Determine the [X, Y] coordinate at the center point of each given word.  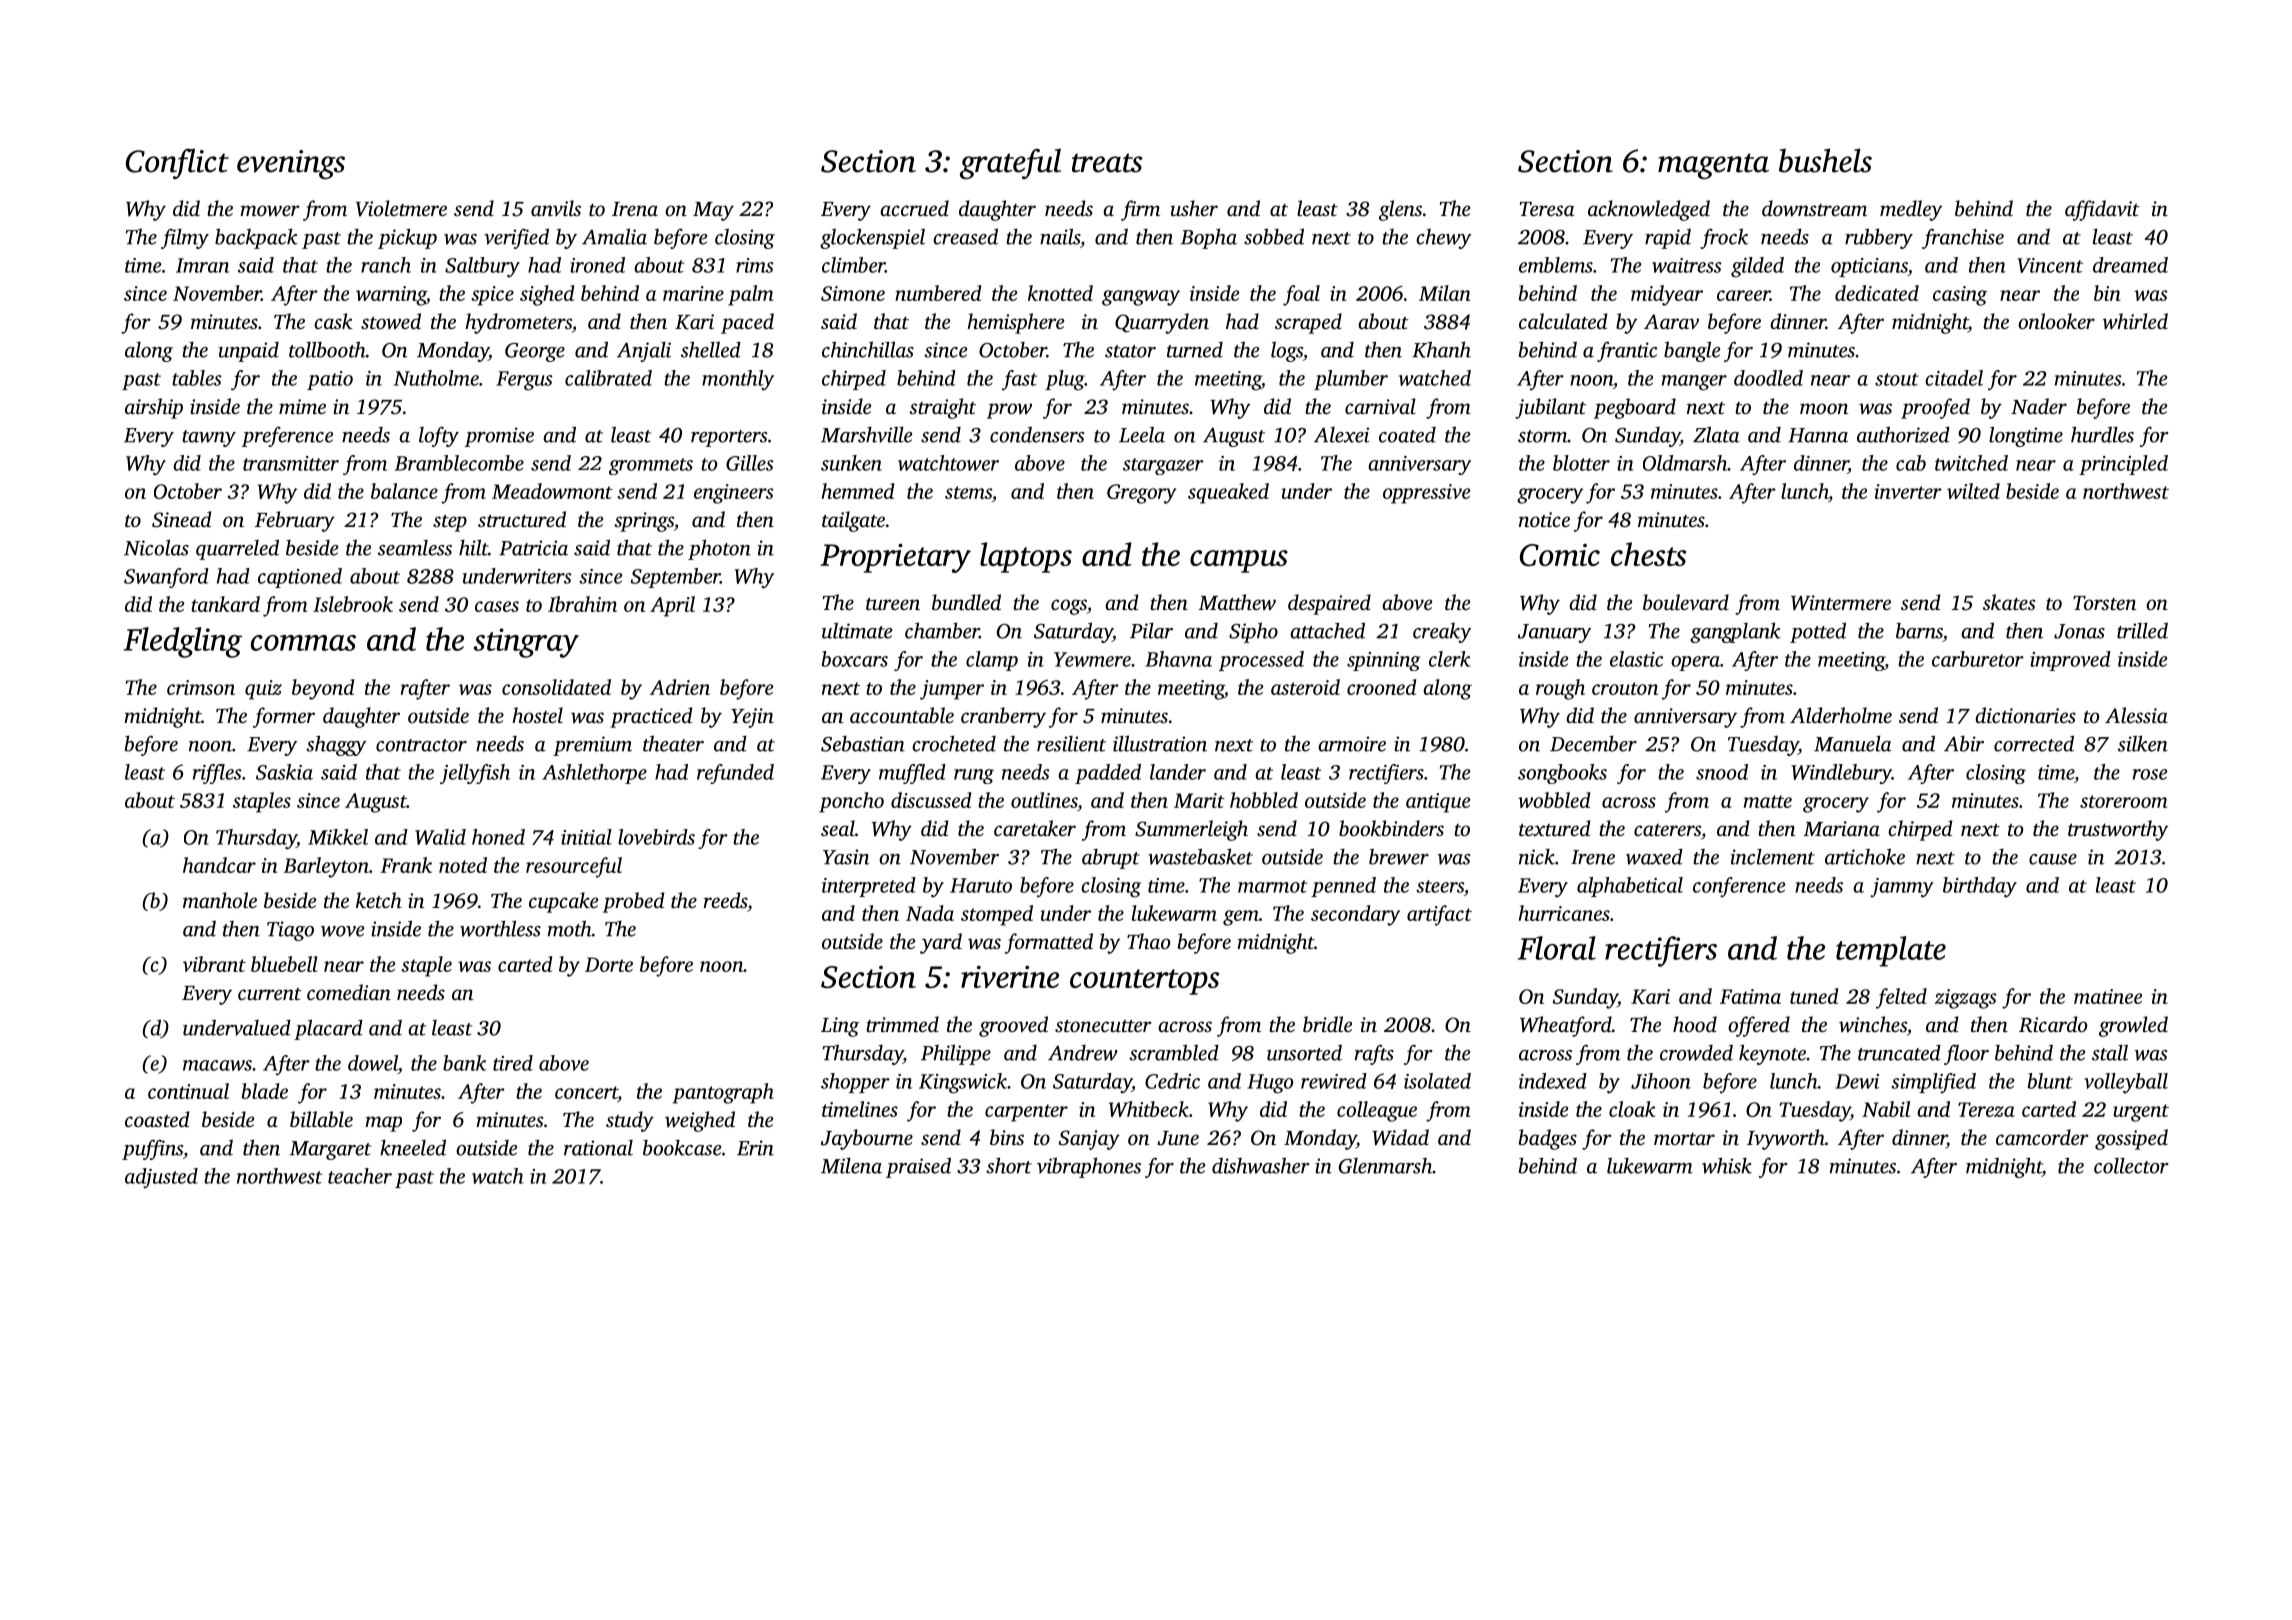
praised [918, 1167]
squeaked [1228, 493]
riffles [217, 774]
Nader [2039, 406]
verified [516, 238]
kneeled [413, 1147]
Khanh [1441, 349]
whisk [1727, 1165]
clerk [1450, 659]
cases [497, 606]
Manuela [1853, 743]
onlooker [2056, 321]
